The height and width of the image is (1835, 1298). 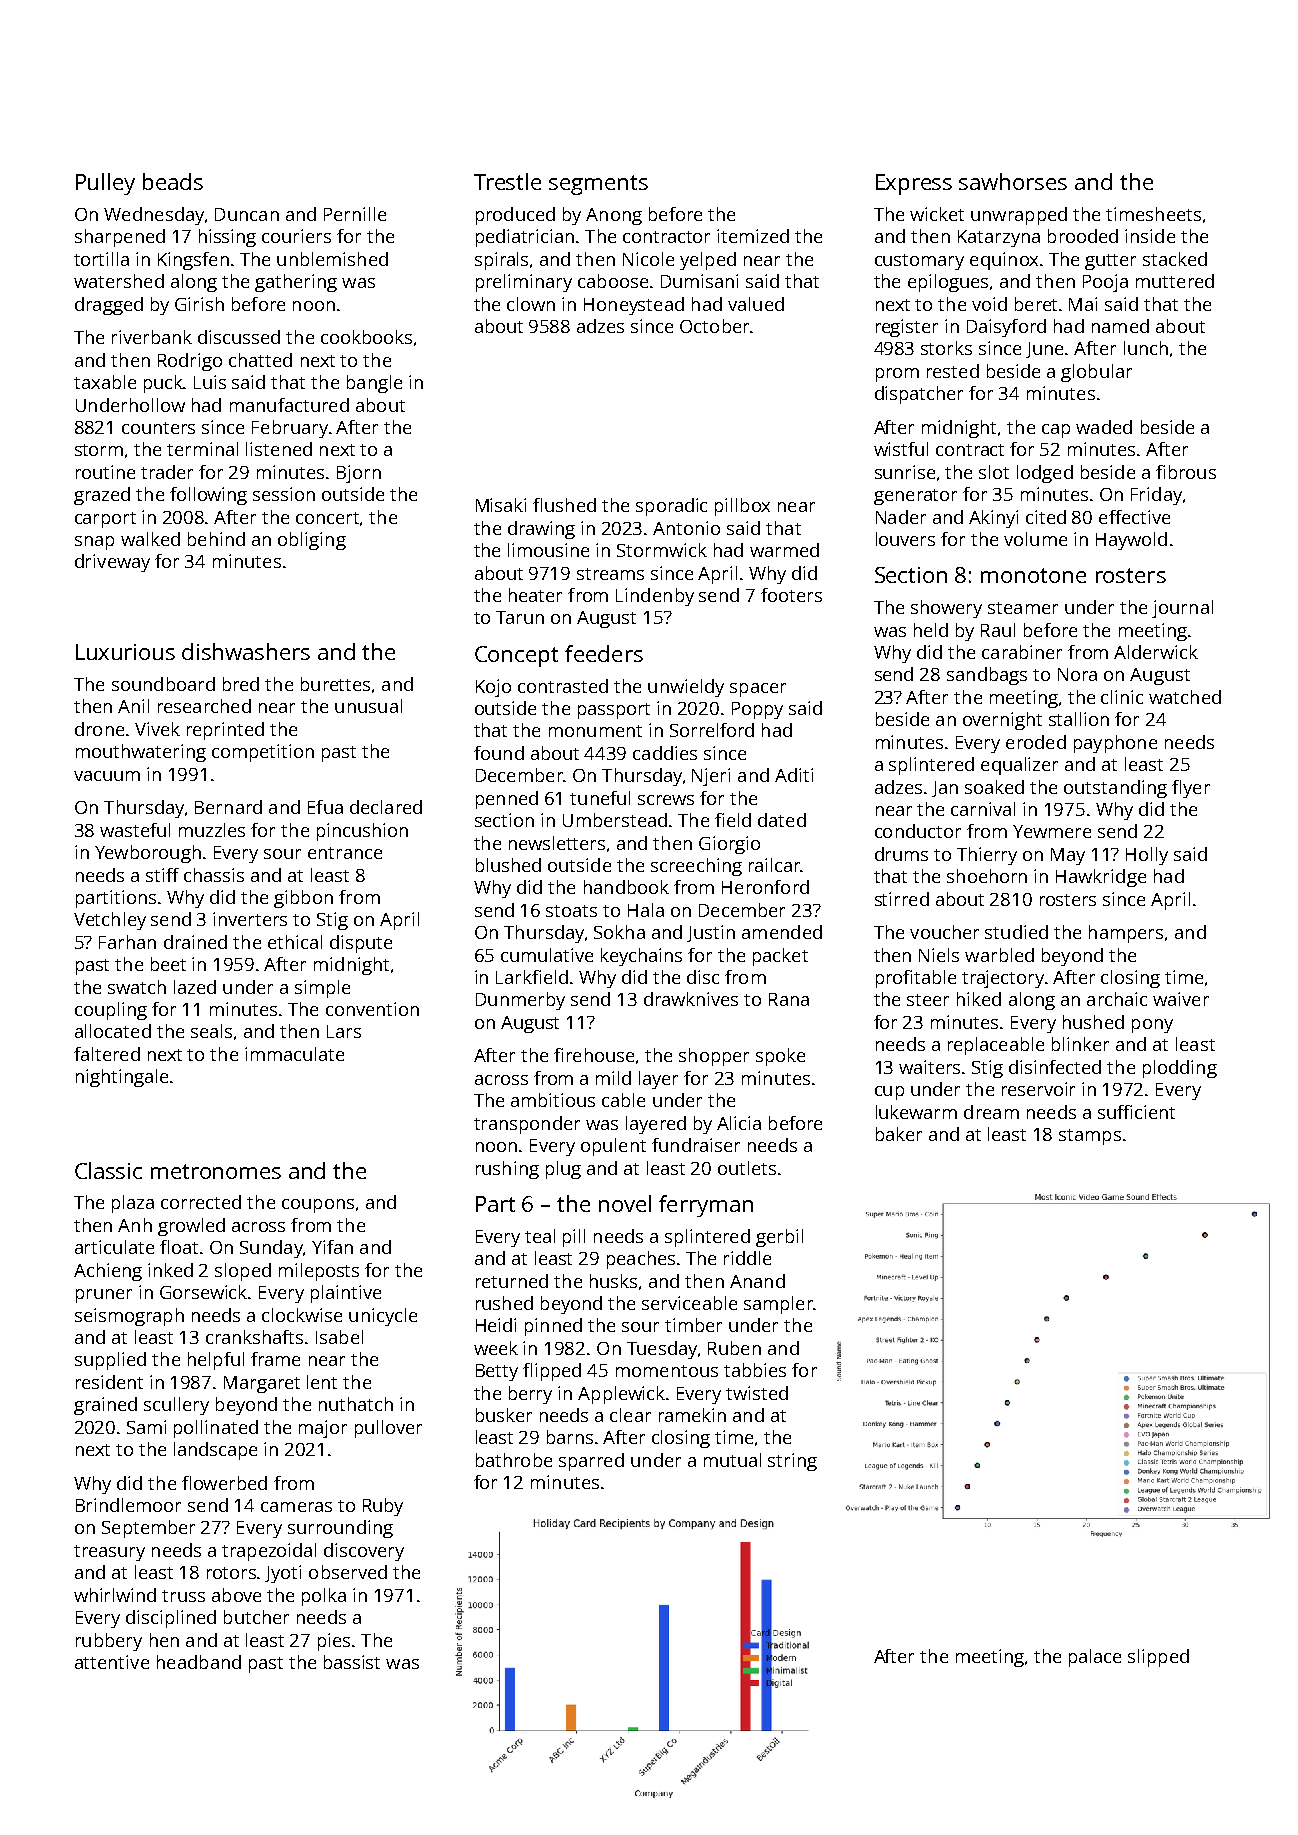 I want to click on Betty, so click(x=497, y=1372).
